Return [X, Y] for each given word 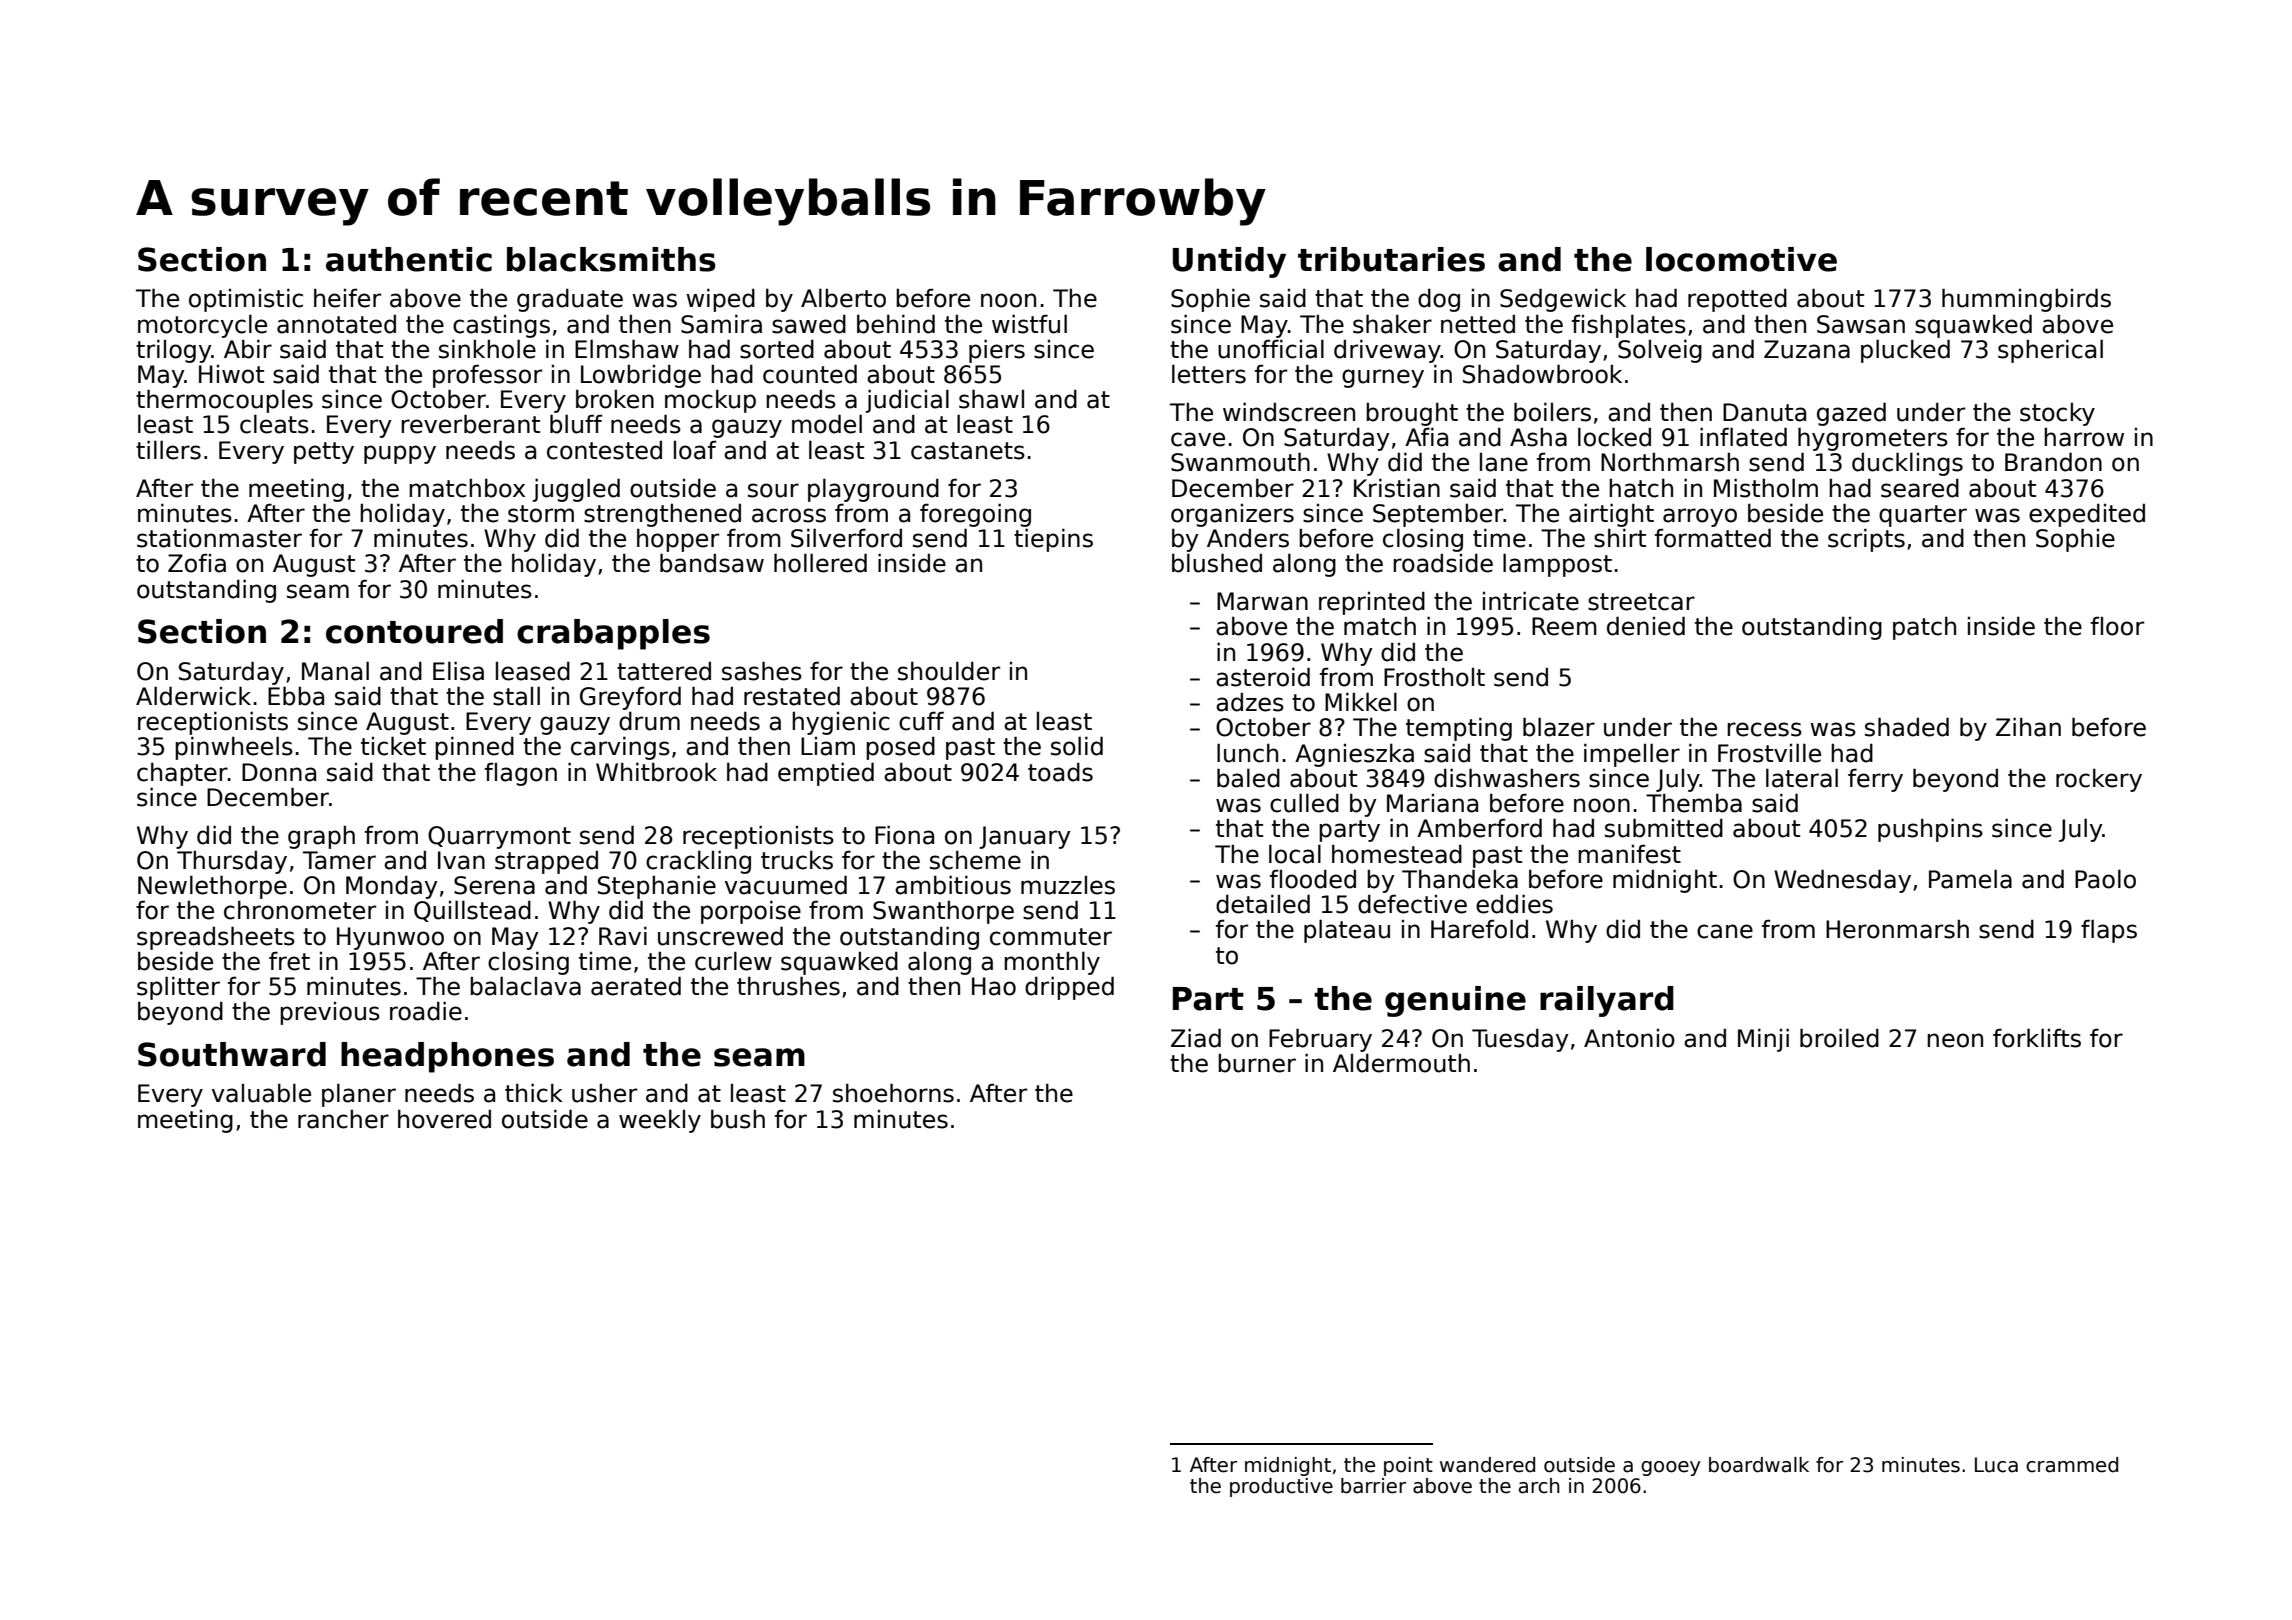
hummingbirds [2026, 300]
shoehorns [893, 1093]
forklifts [2037, 1038]
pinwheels [234, 748]
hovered [444, 1119]
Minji [1763, 1040]
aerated [636, 986]
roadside [1443, 563]
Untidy [1229, 262]
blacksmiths [611, 259]
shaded [1907, 727]
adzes [1250, 702]
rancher [343, 1119]
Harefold [1479, 929]
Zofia [197, 563]
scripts [1866, 540]
